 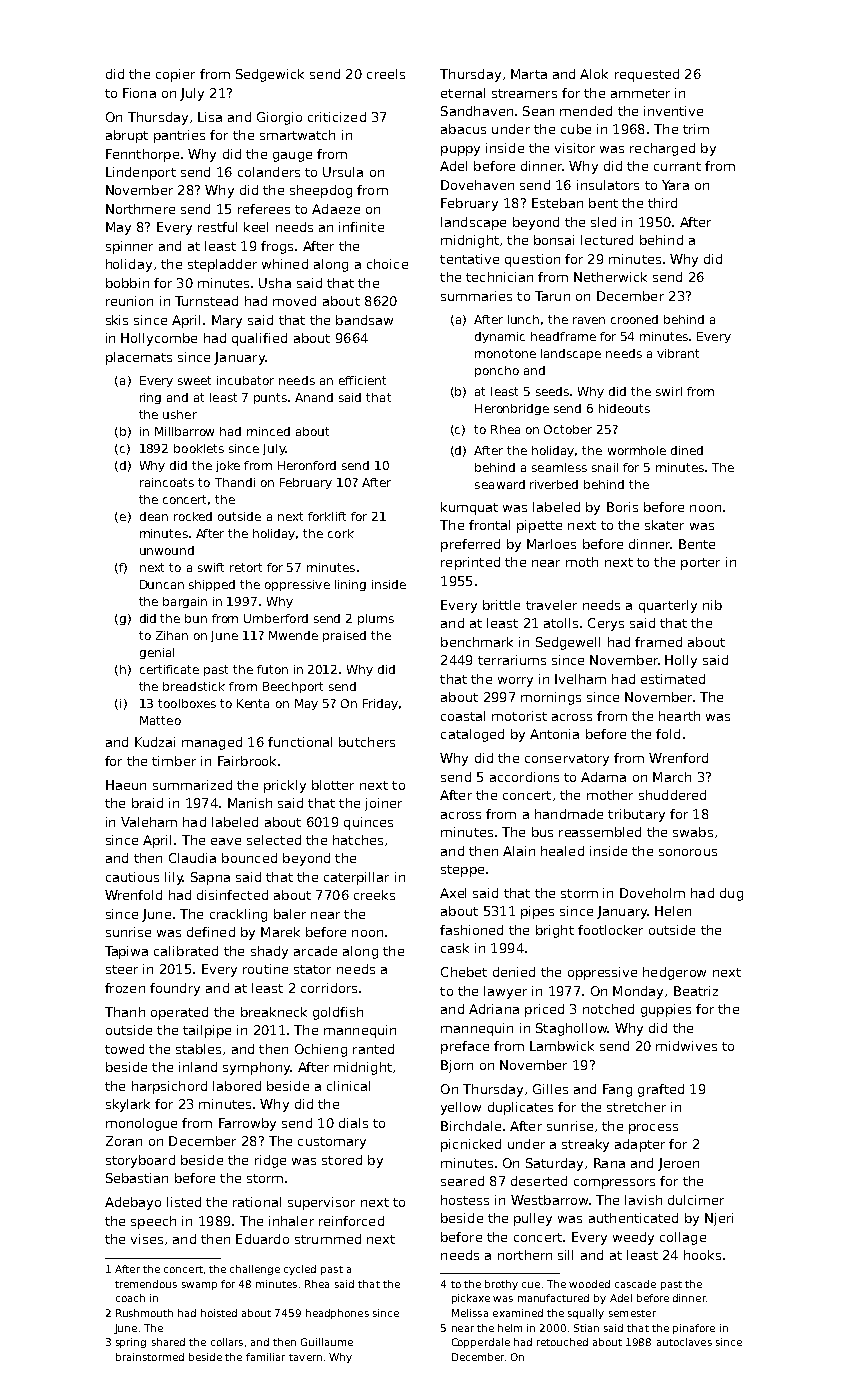 I want to click on Guillaume, so click(x=327, y=1342).
